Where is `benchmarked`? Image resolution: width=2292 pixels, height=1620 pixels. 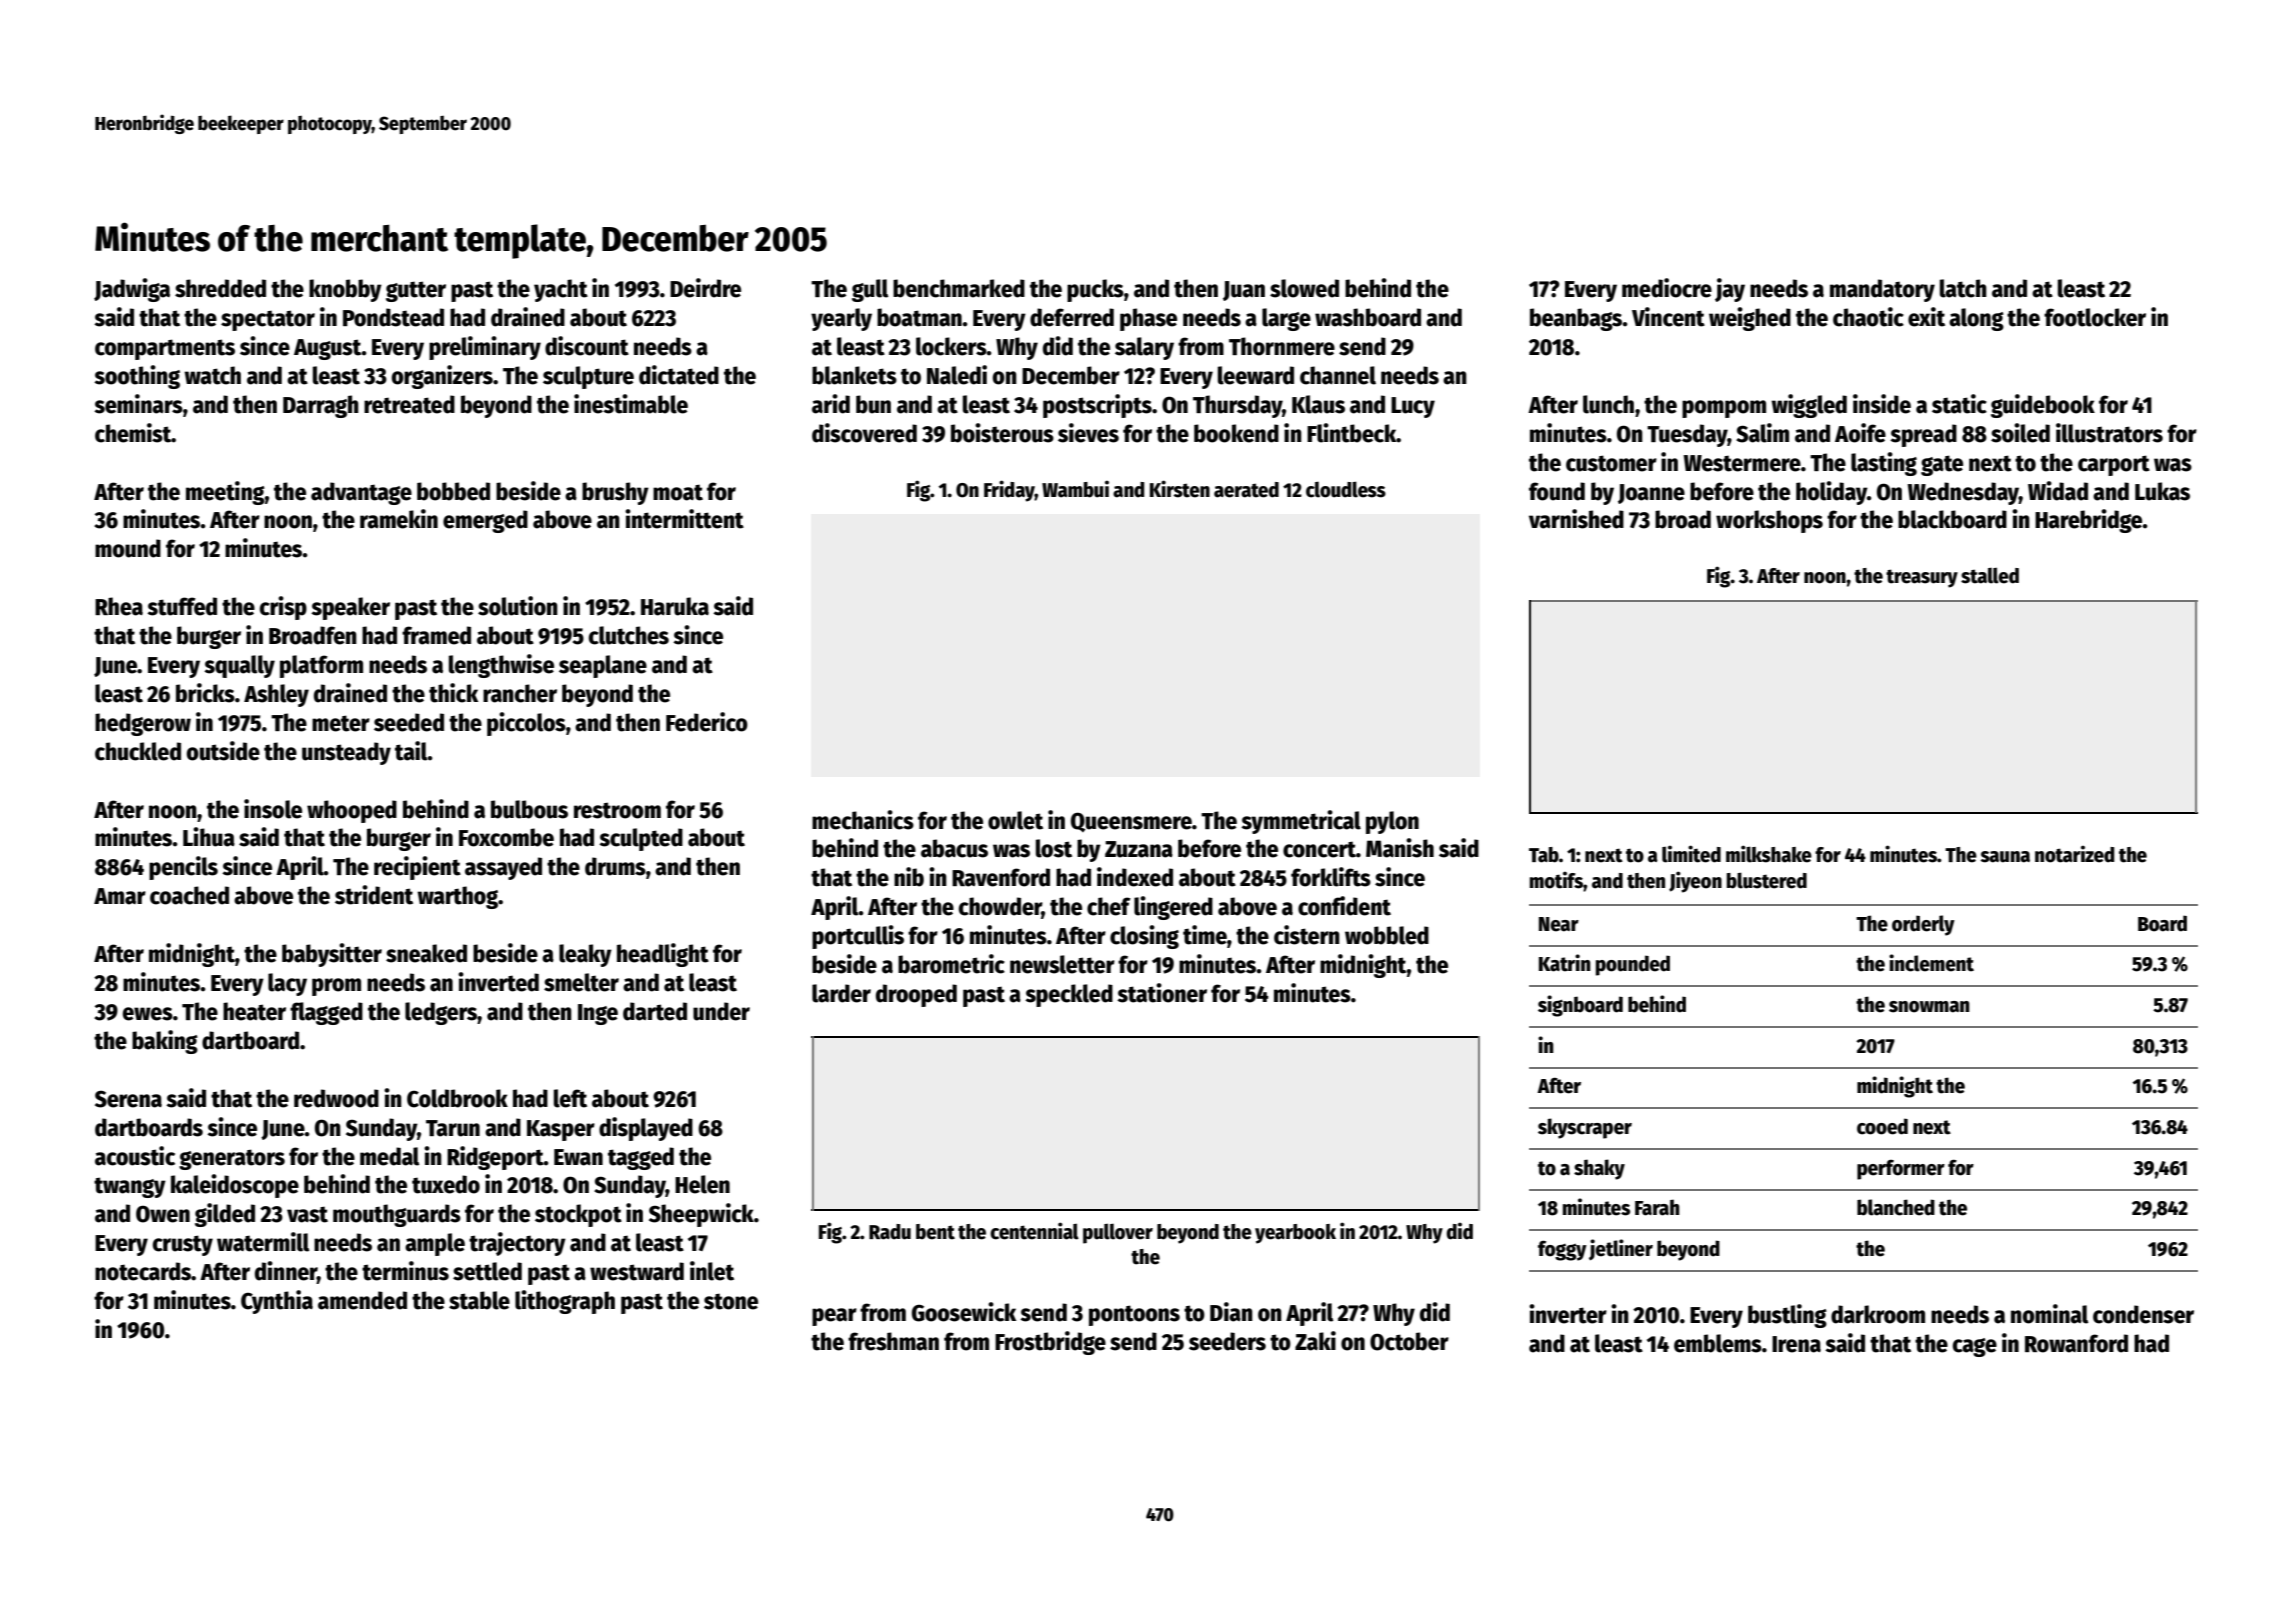 benchmarked is located at coordinates (959, 288).
